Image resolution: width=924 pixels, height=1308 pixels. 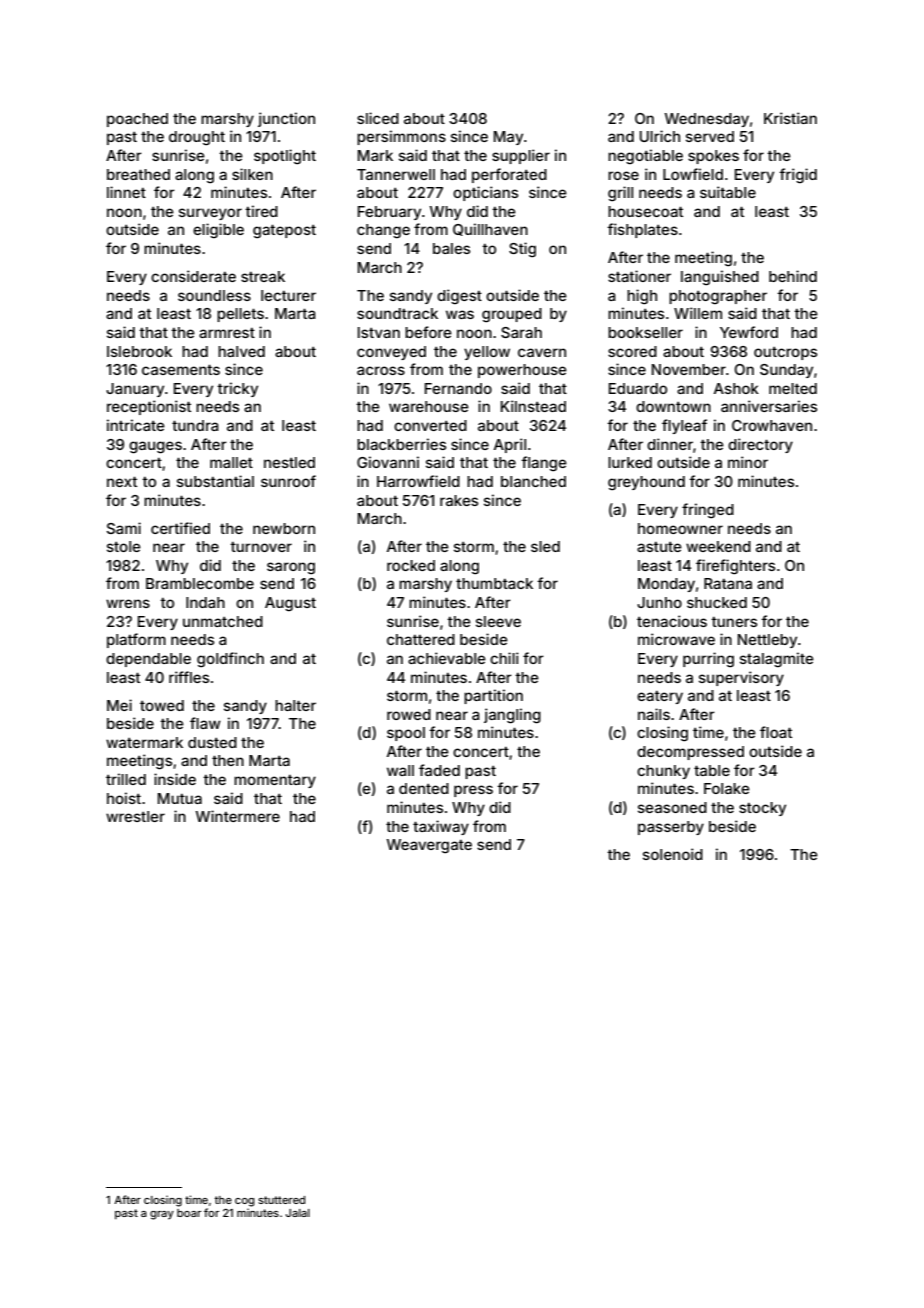 What do you see at coordinates (137, 120) in the image?
I see `poached` at bounding box center [137, 120].
